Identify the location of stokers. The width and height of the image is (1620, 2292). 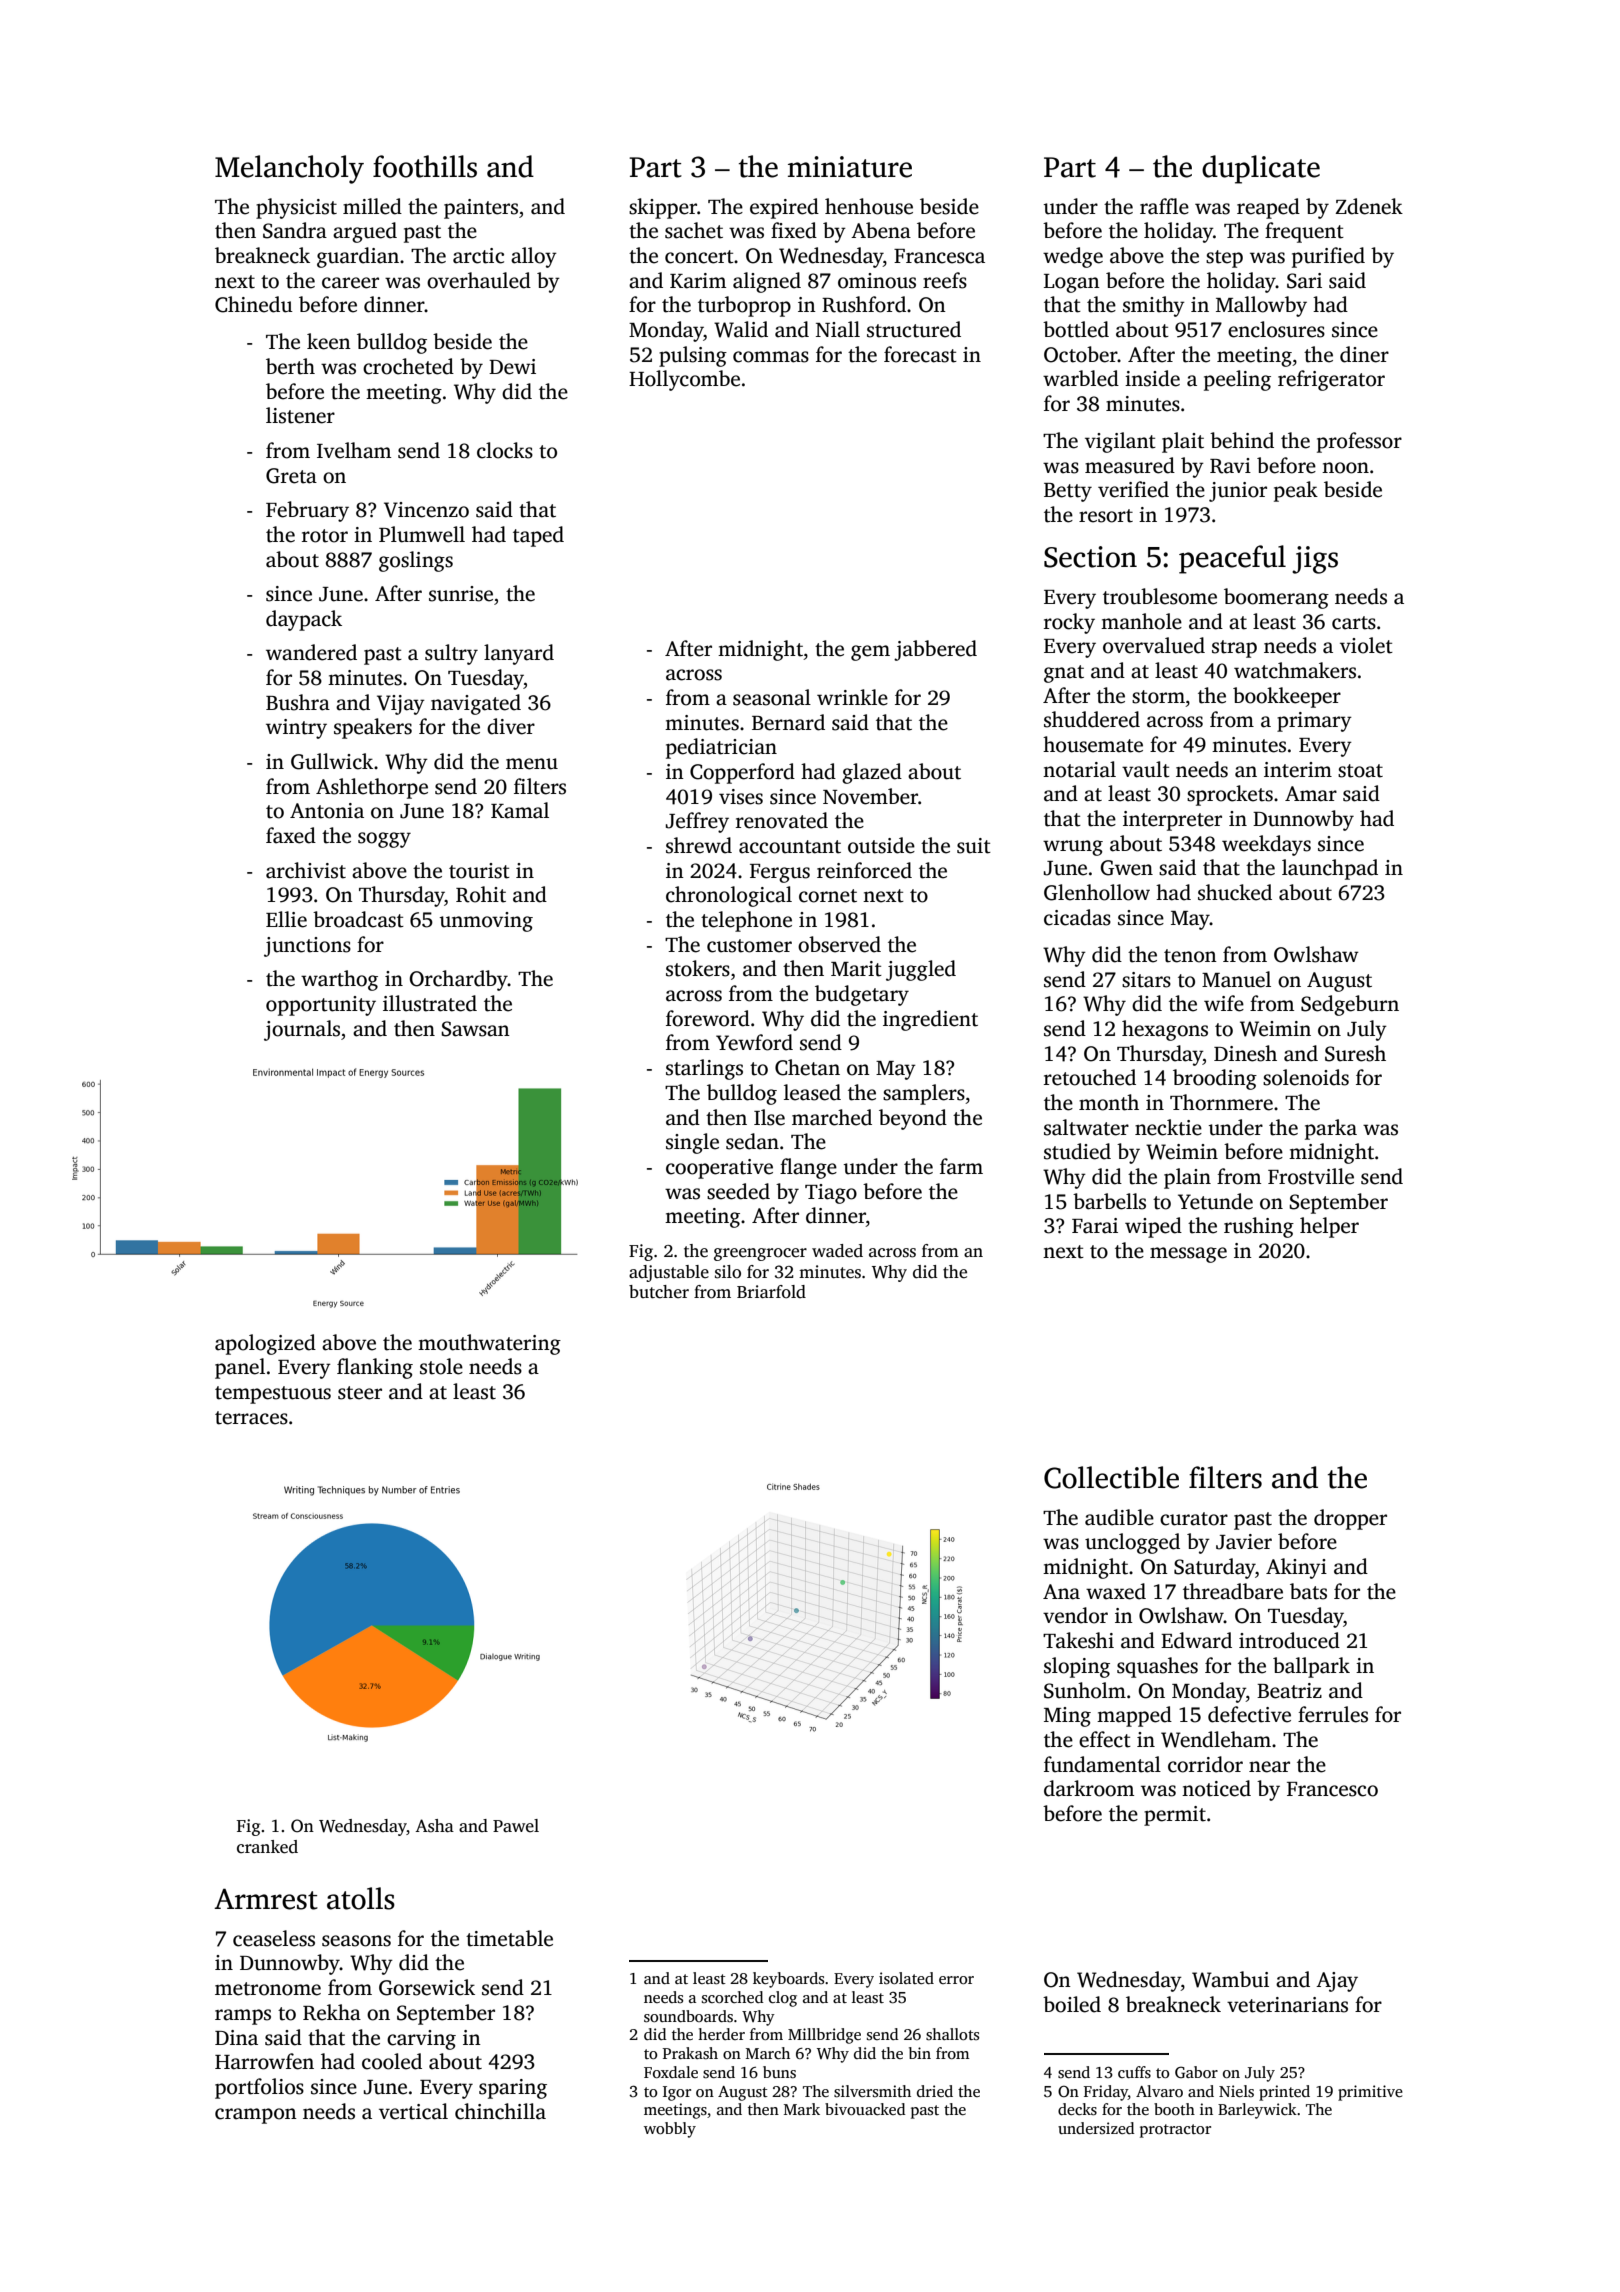
(698, 968).
